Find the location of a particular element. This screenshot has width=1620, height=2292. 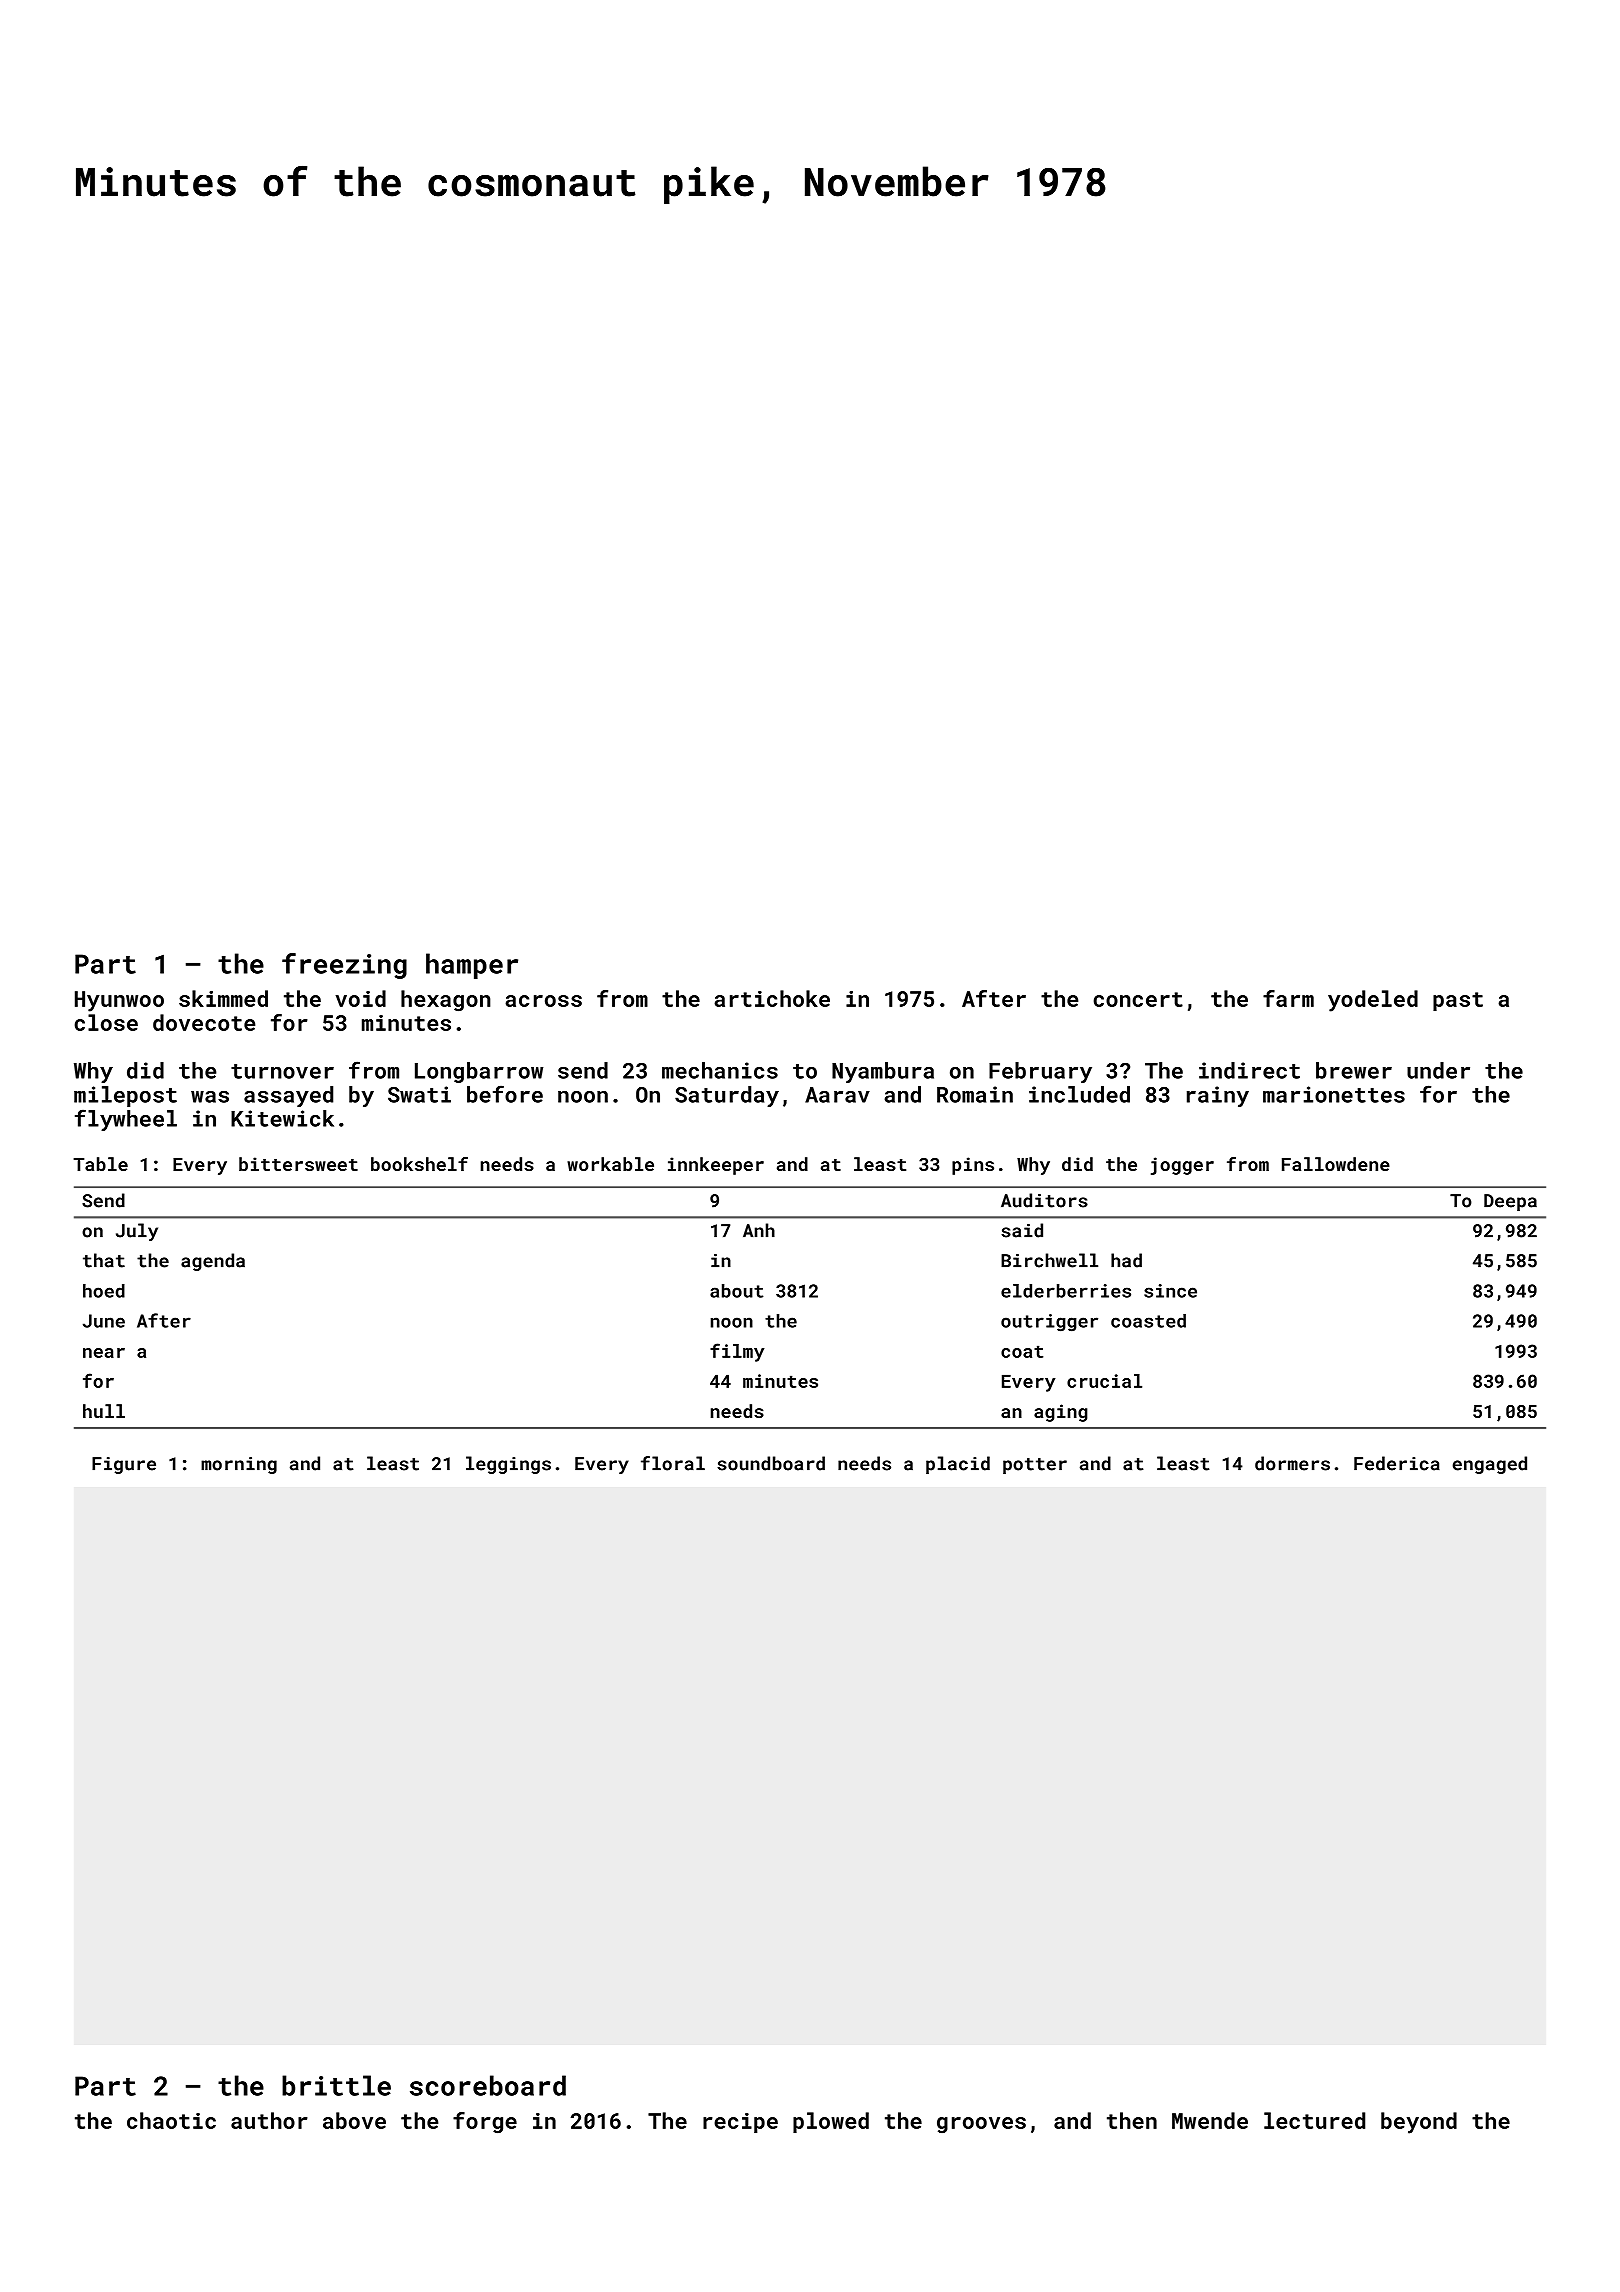

author is located at coordinates (269, 2120).
